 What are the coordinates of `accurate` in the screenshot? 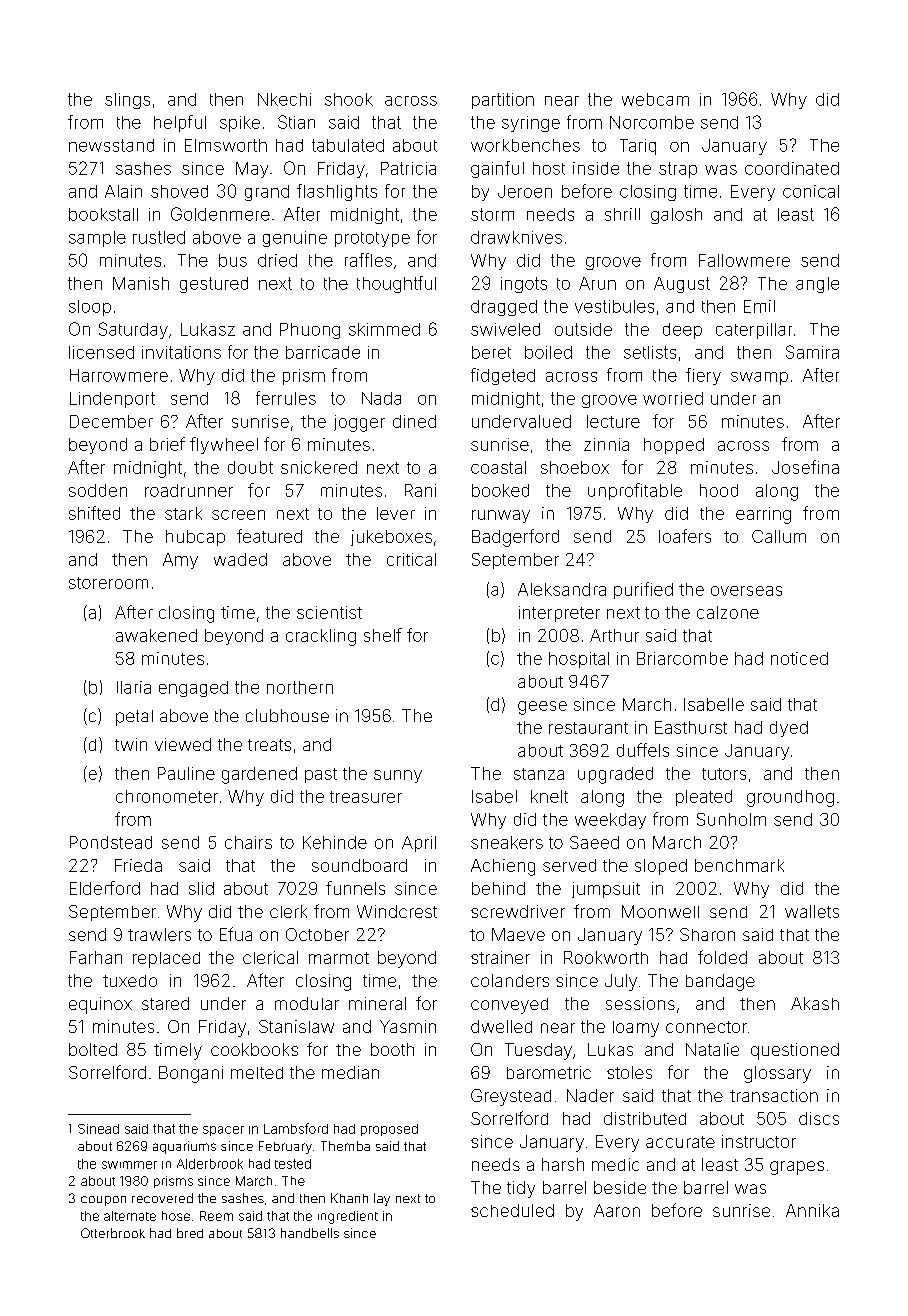 It's located at (680, 1142).
